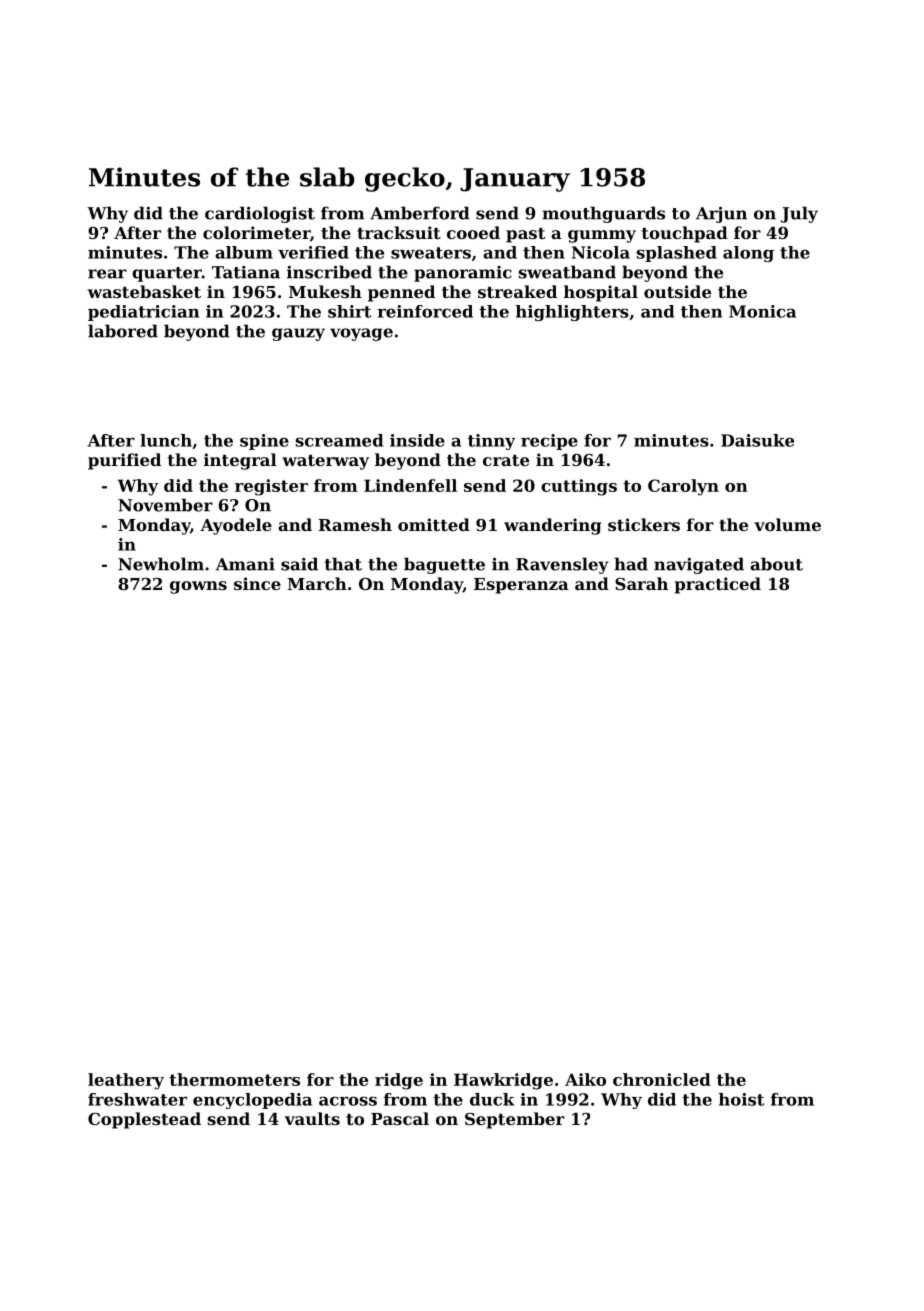  What do you see at coordinates (144, 1120) in the document?
I see `Copplestead` at bounding box center [144, 1120].
